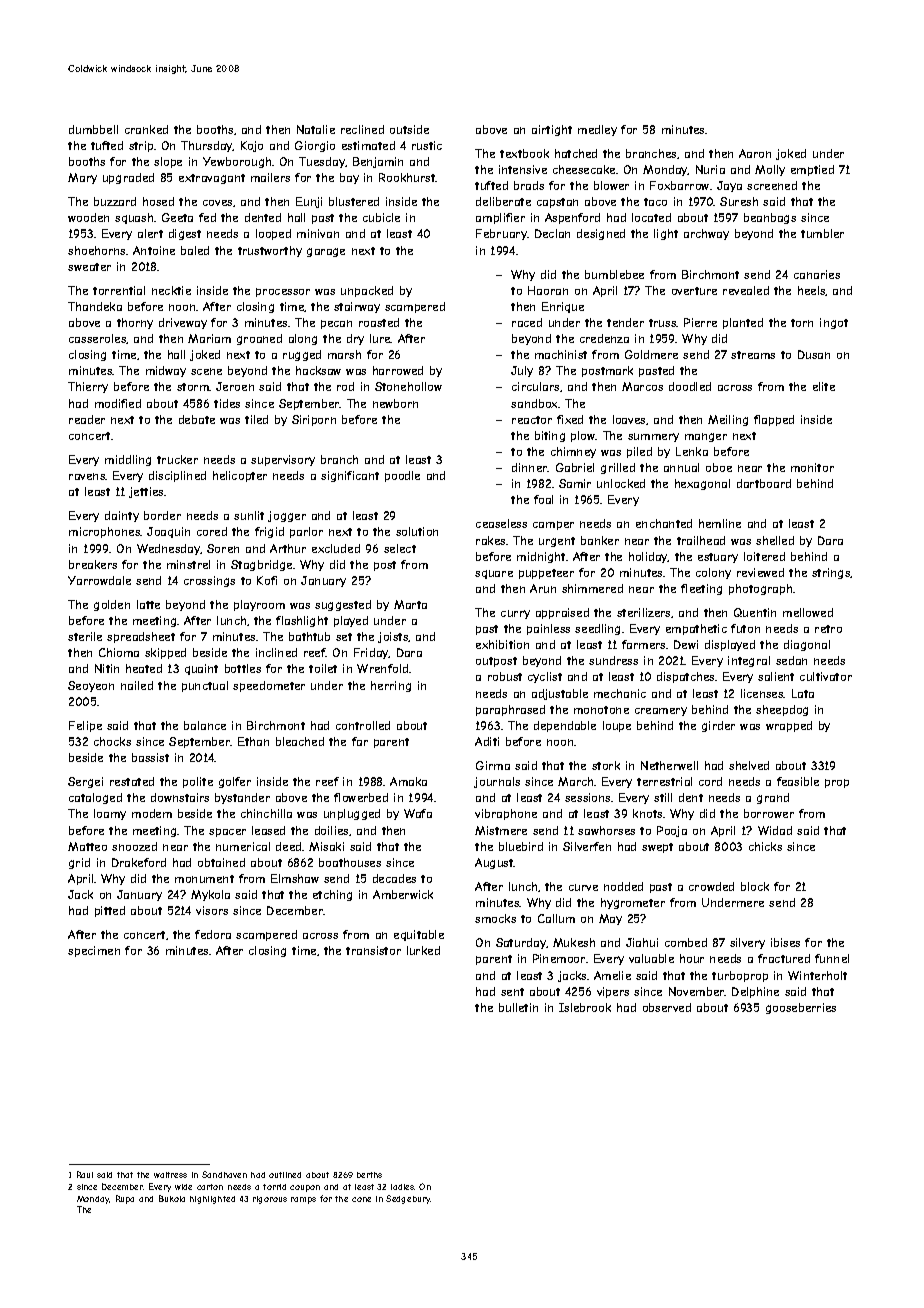  Describe the element at coordinates (343, 605) in the document. I see `suggested` at that location.
